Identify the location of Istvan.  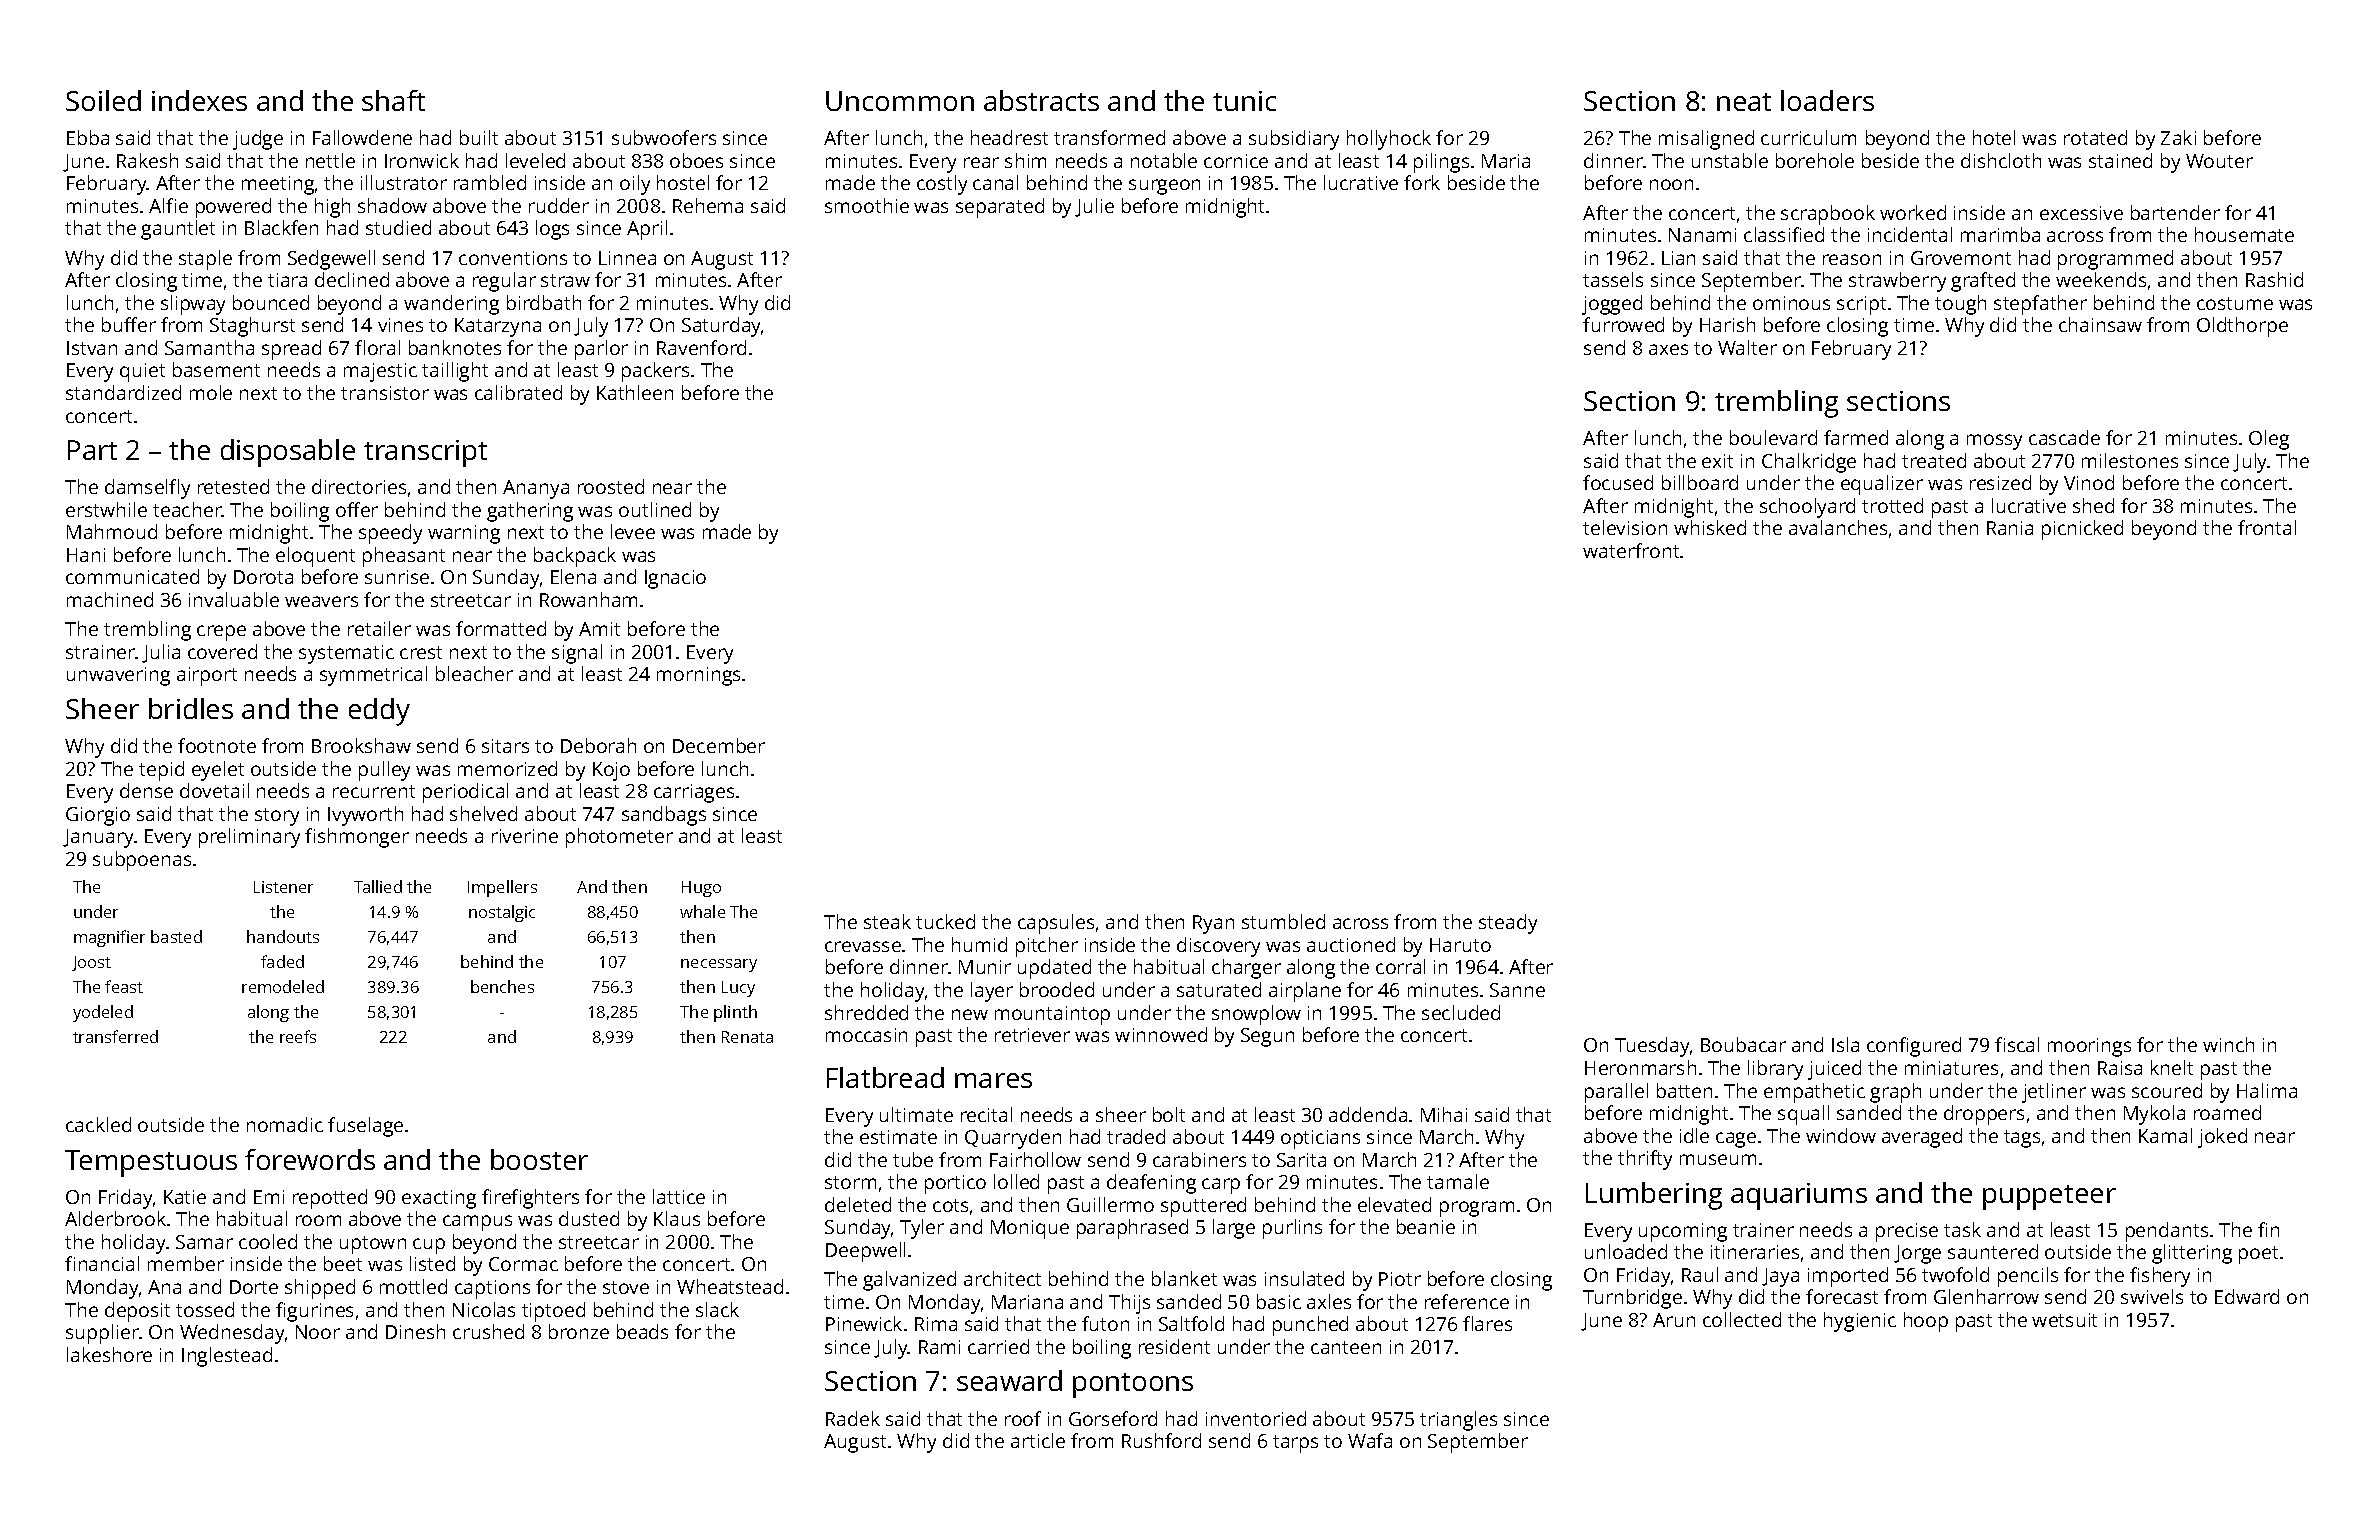
(92, 348).
